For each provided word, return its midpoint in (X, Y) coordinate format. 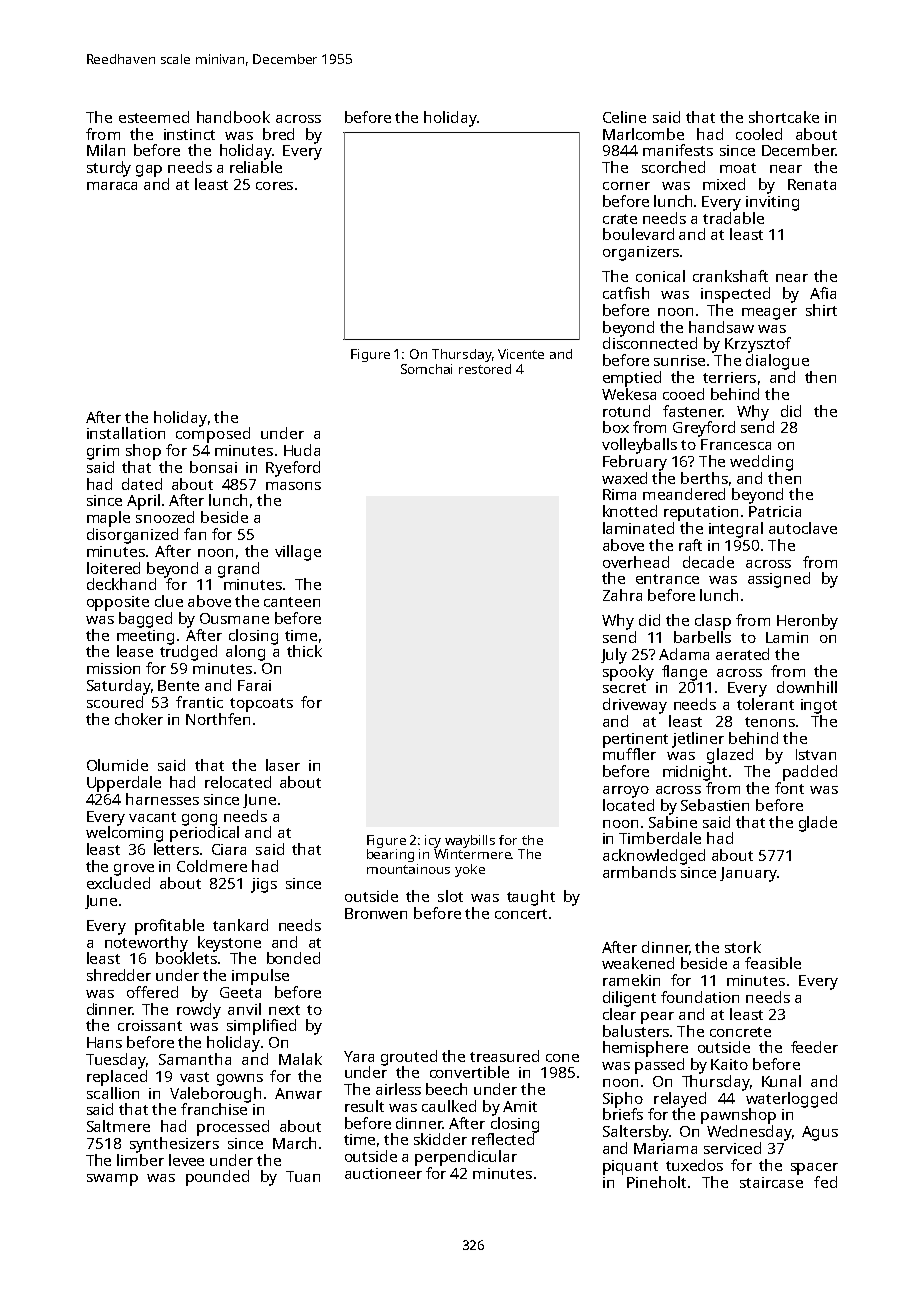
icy (433, 841)
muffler (629, 754)
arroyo (626, 792)
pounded (217, 1178)
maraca (112, 186)
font (789, 788)
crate (620, 219)
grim (103, 452)
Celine (624, 117)
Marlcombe (643, 134)
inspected (735, 295)
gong (199, 820)
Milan (106, 150)
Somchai (426, 369)
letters (176, 849)
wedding (761, 463)
